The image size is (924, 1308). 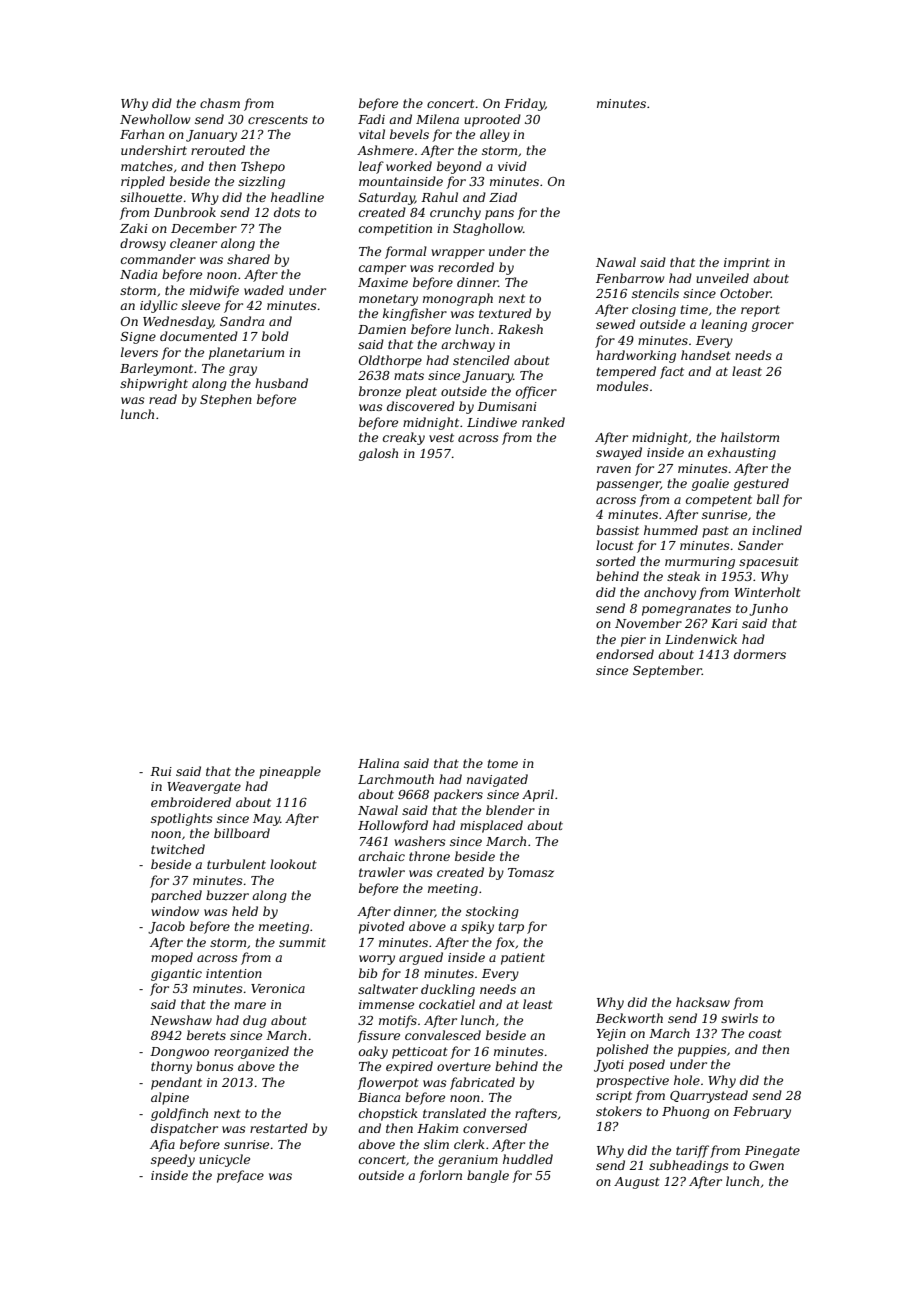 What do you see at coordinates (173, 1160) in the image?
I see `speedy` at bounding box center [173, 1160].
